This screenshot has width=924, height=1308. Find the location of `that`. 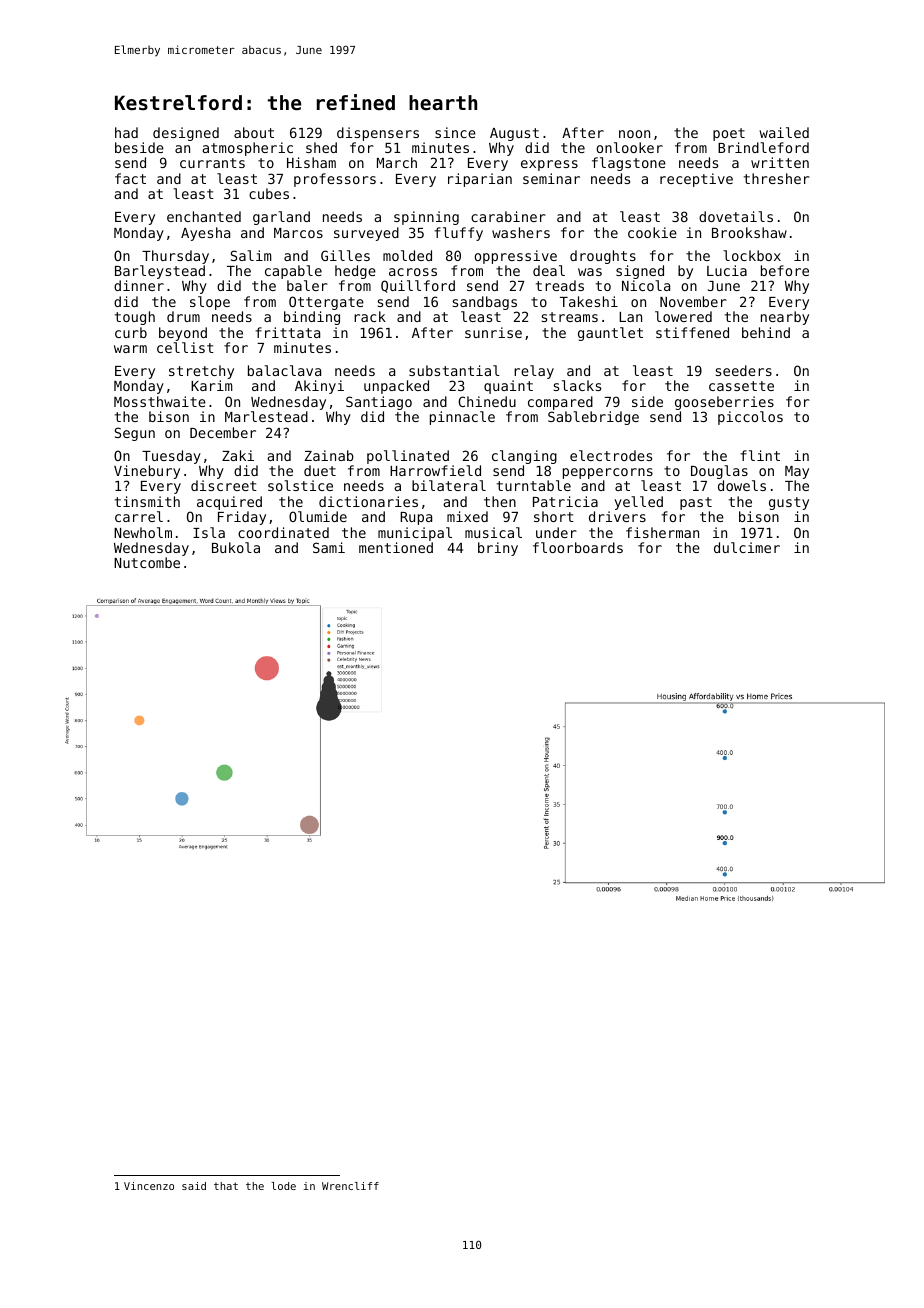

that is located at coordinates (226, 1186).
